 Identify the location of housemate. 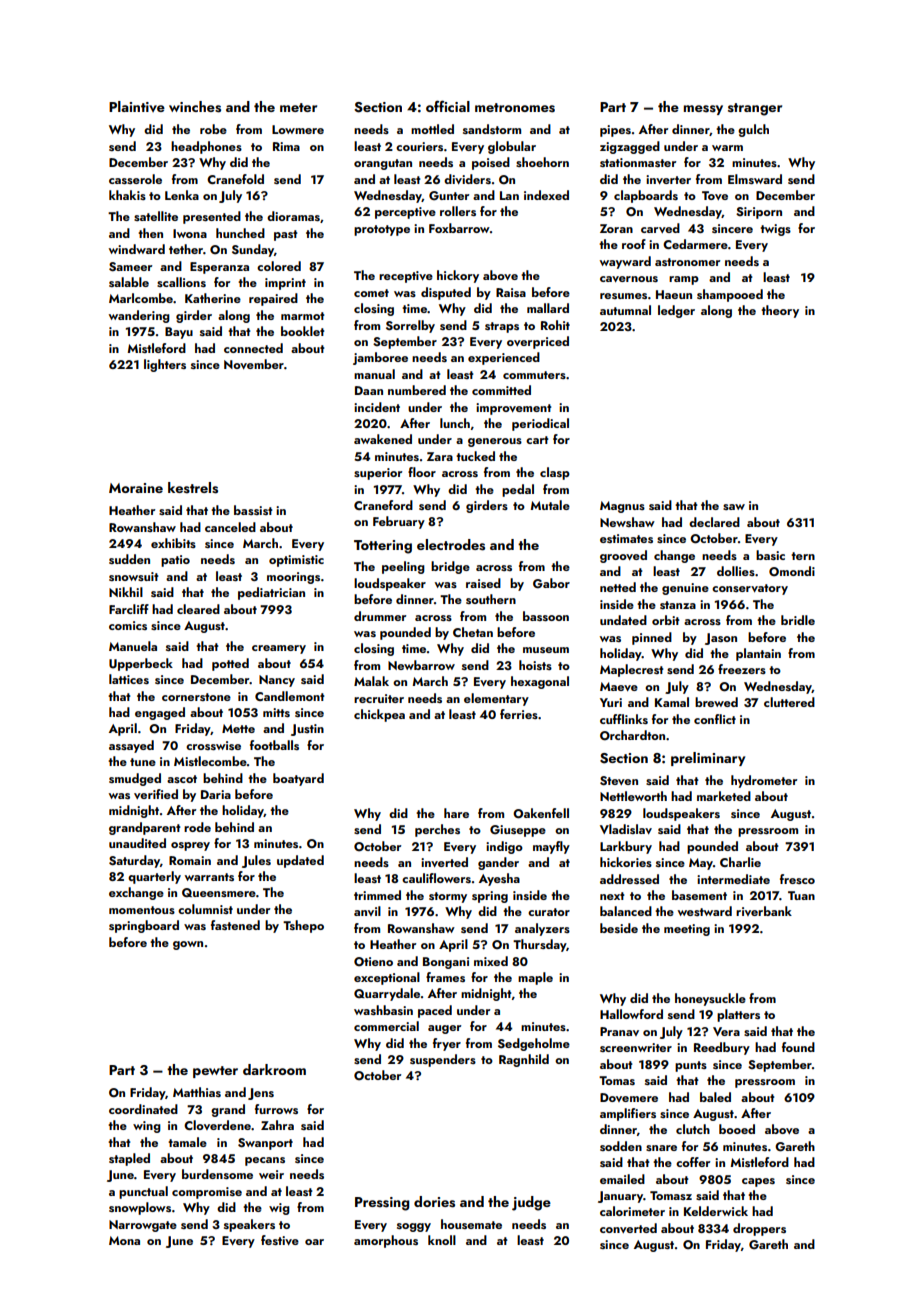
(471, 1224).
